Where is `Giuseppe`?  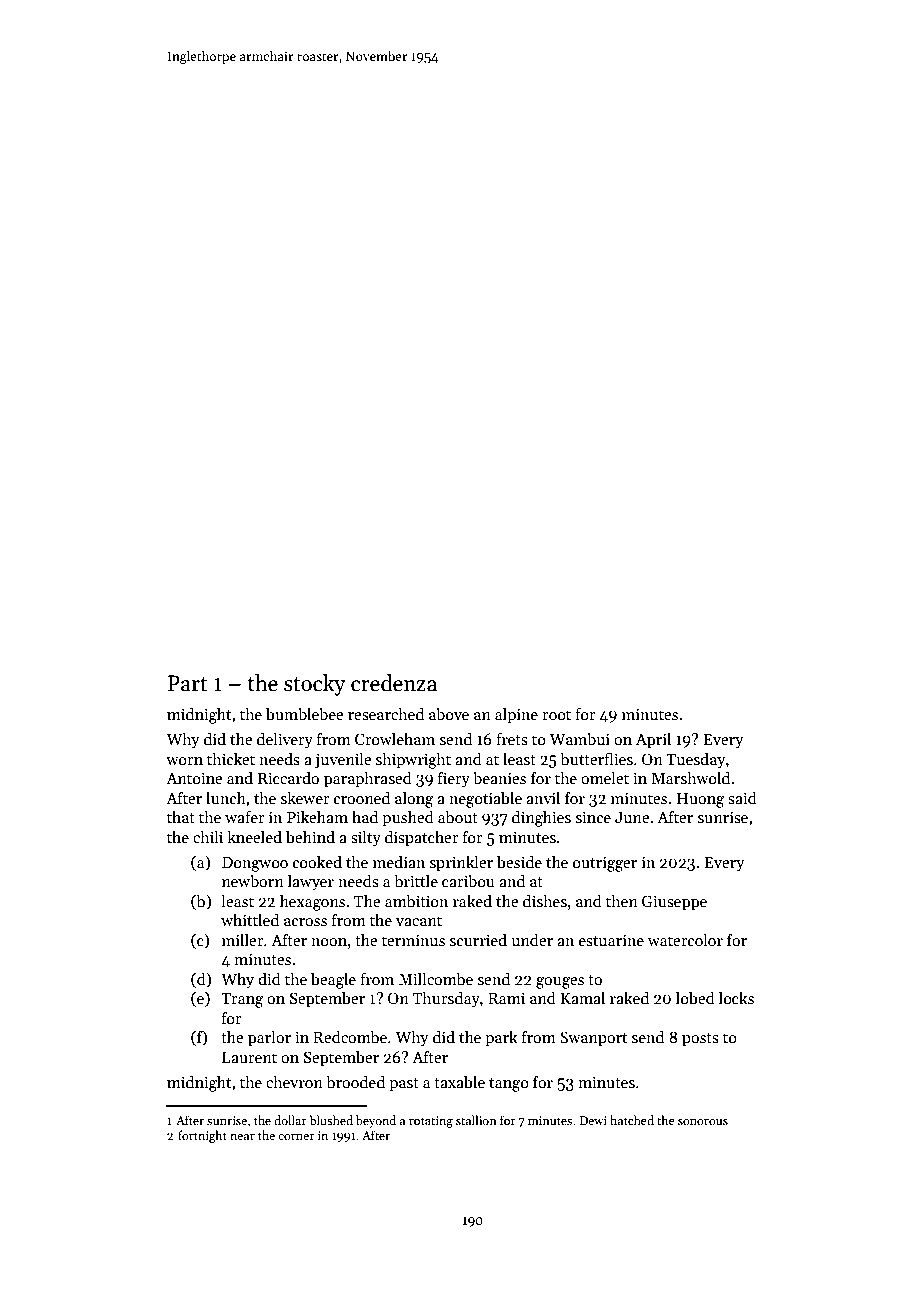 Giuseppe is located at coordinates (674, 903).
